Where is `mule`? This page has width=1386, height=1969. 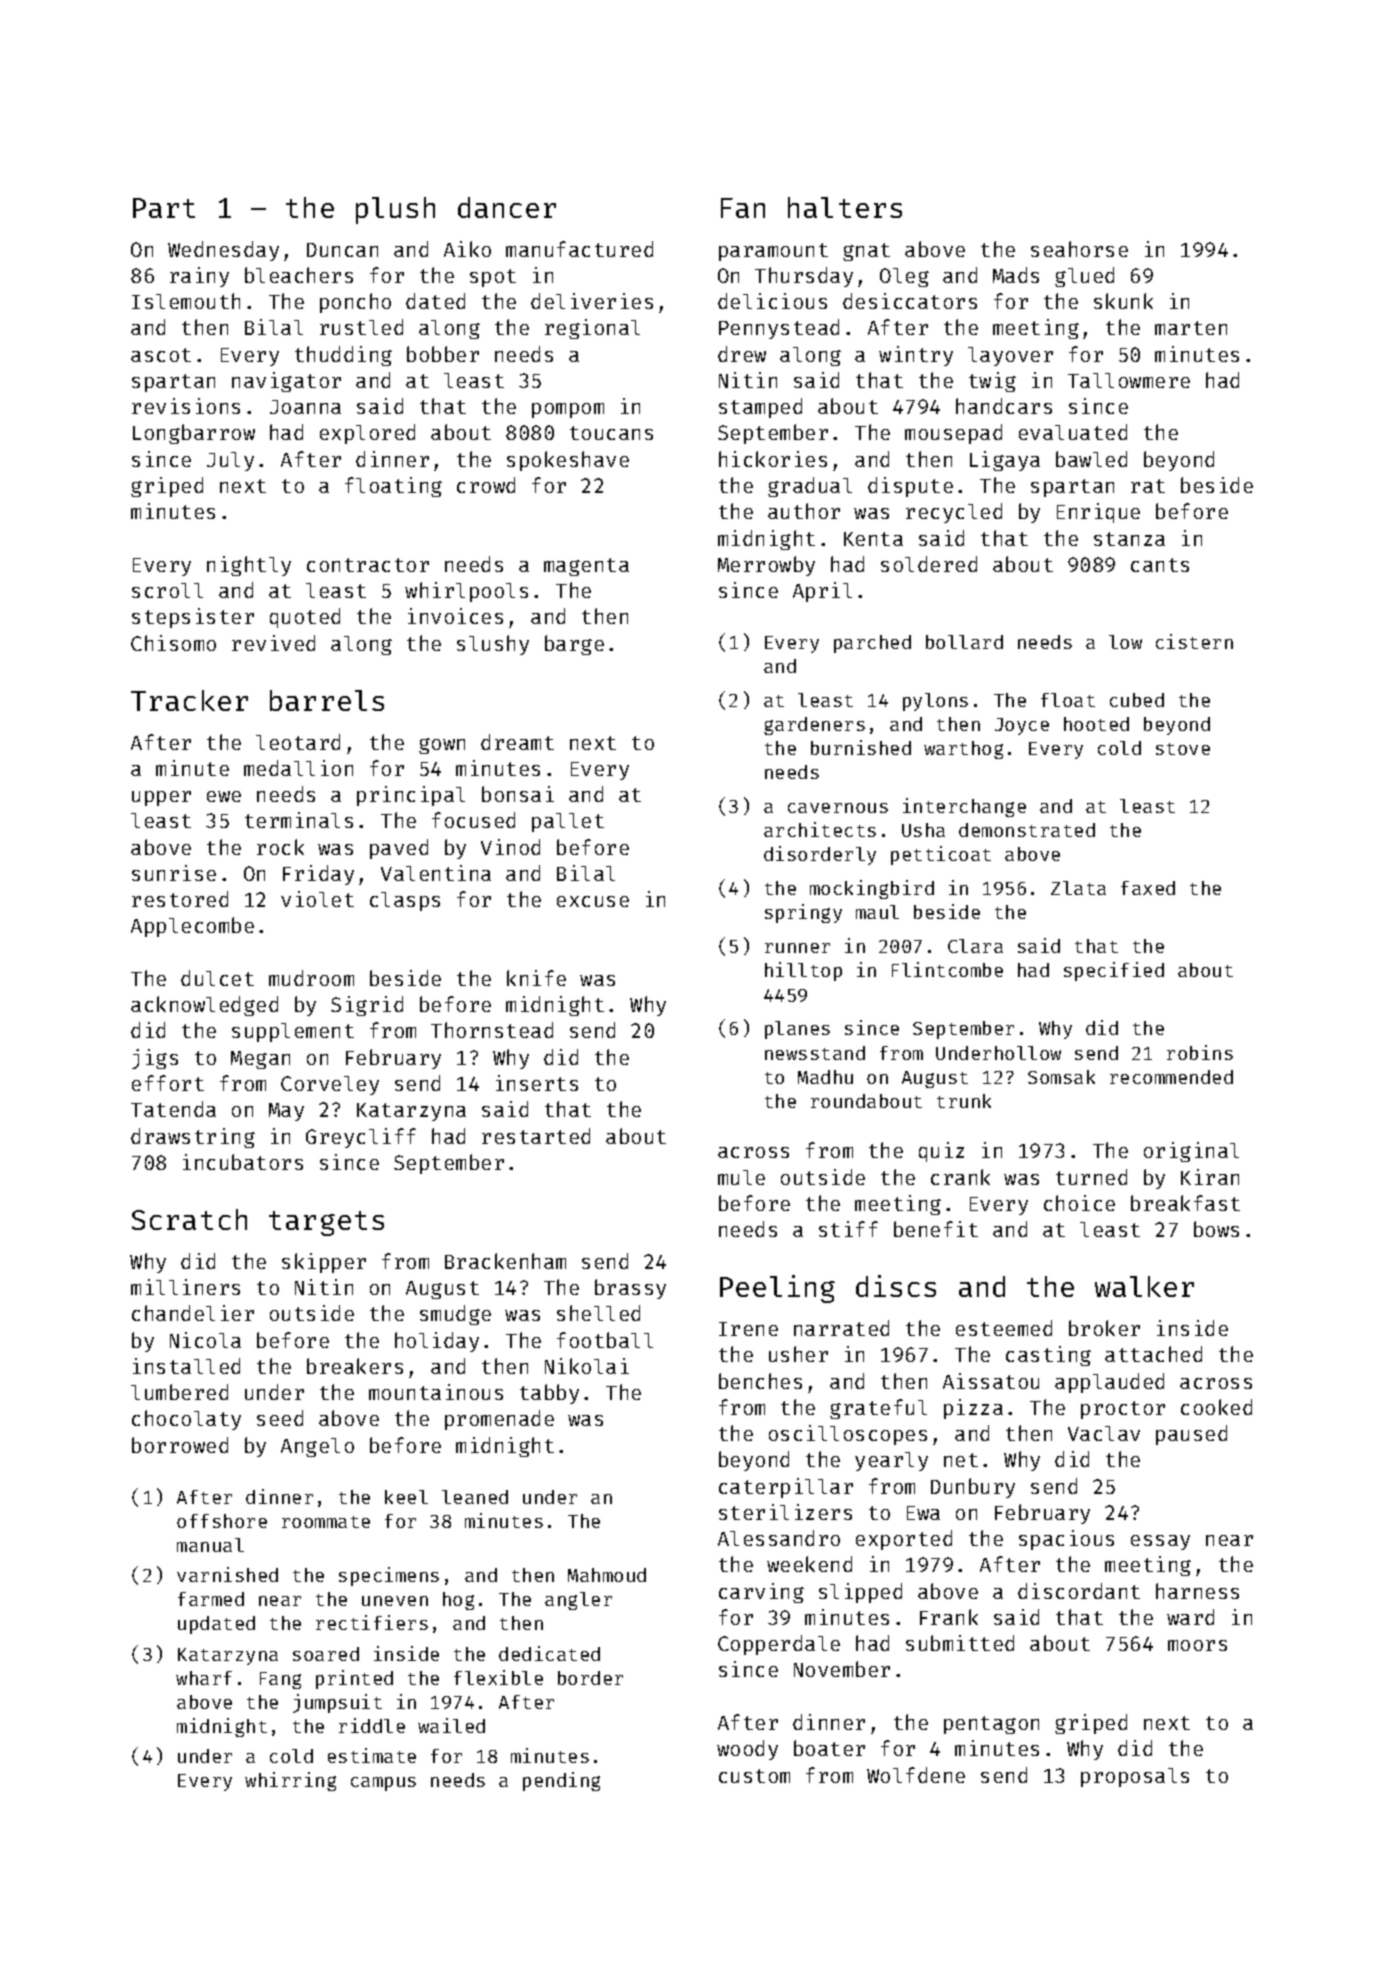 mule is located at coordinates (741, 1177).
